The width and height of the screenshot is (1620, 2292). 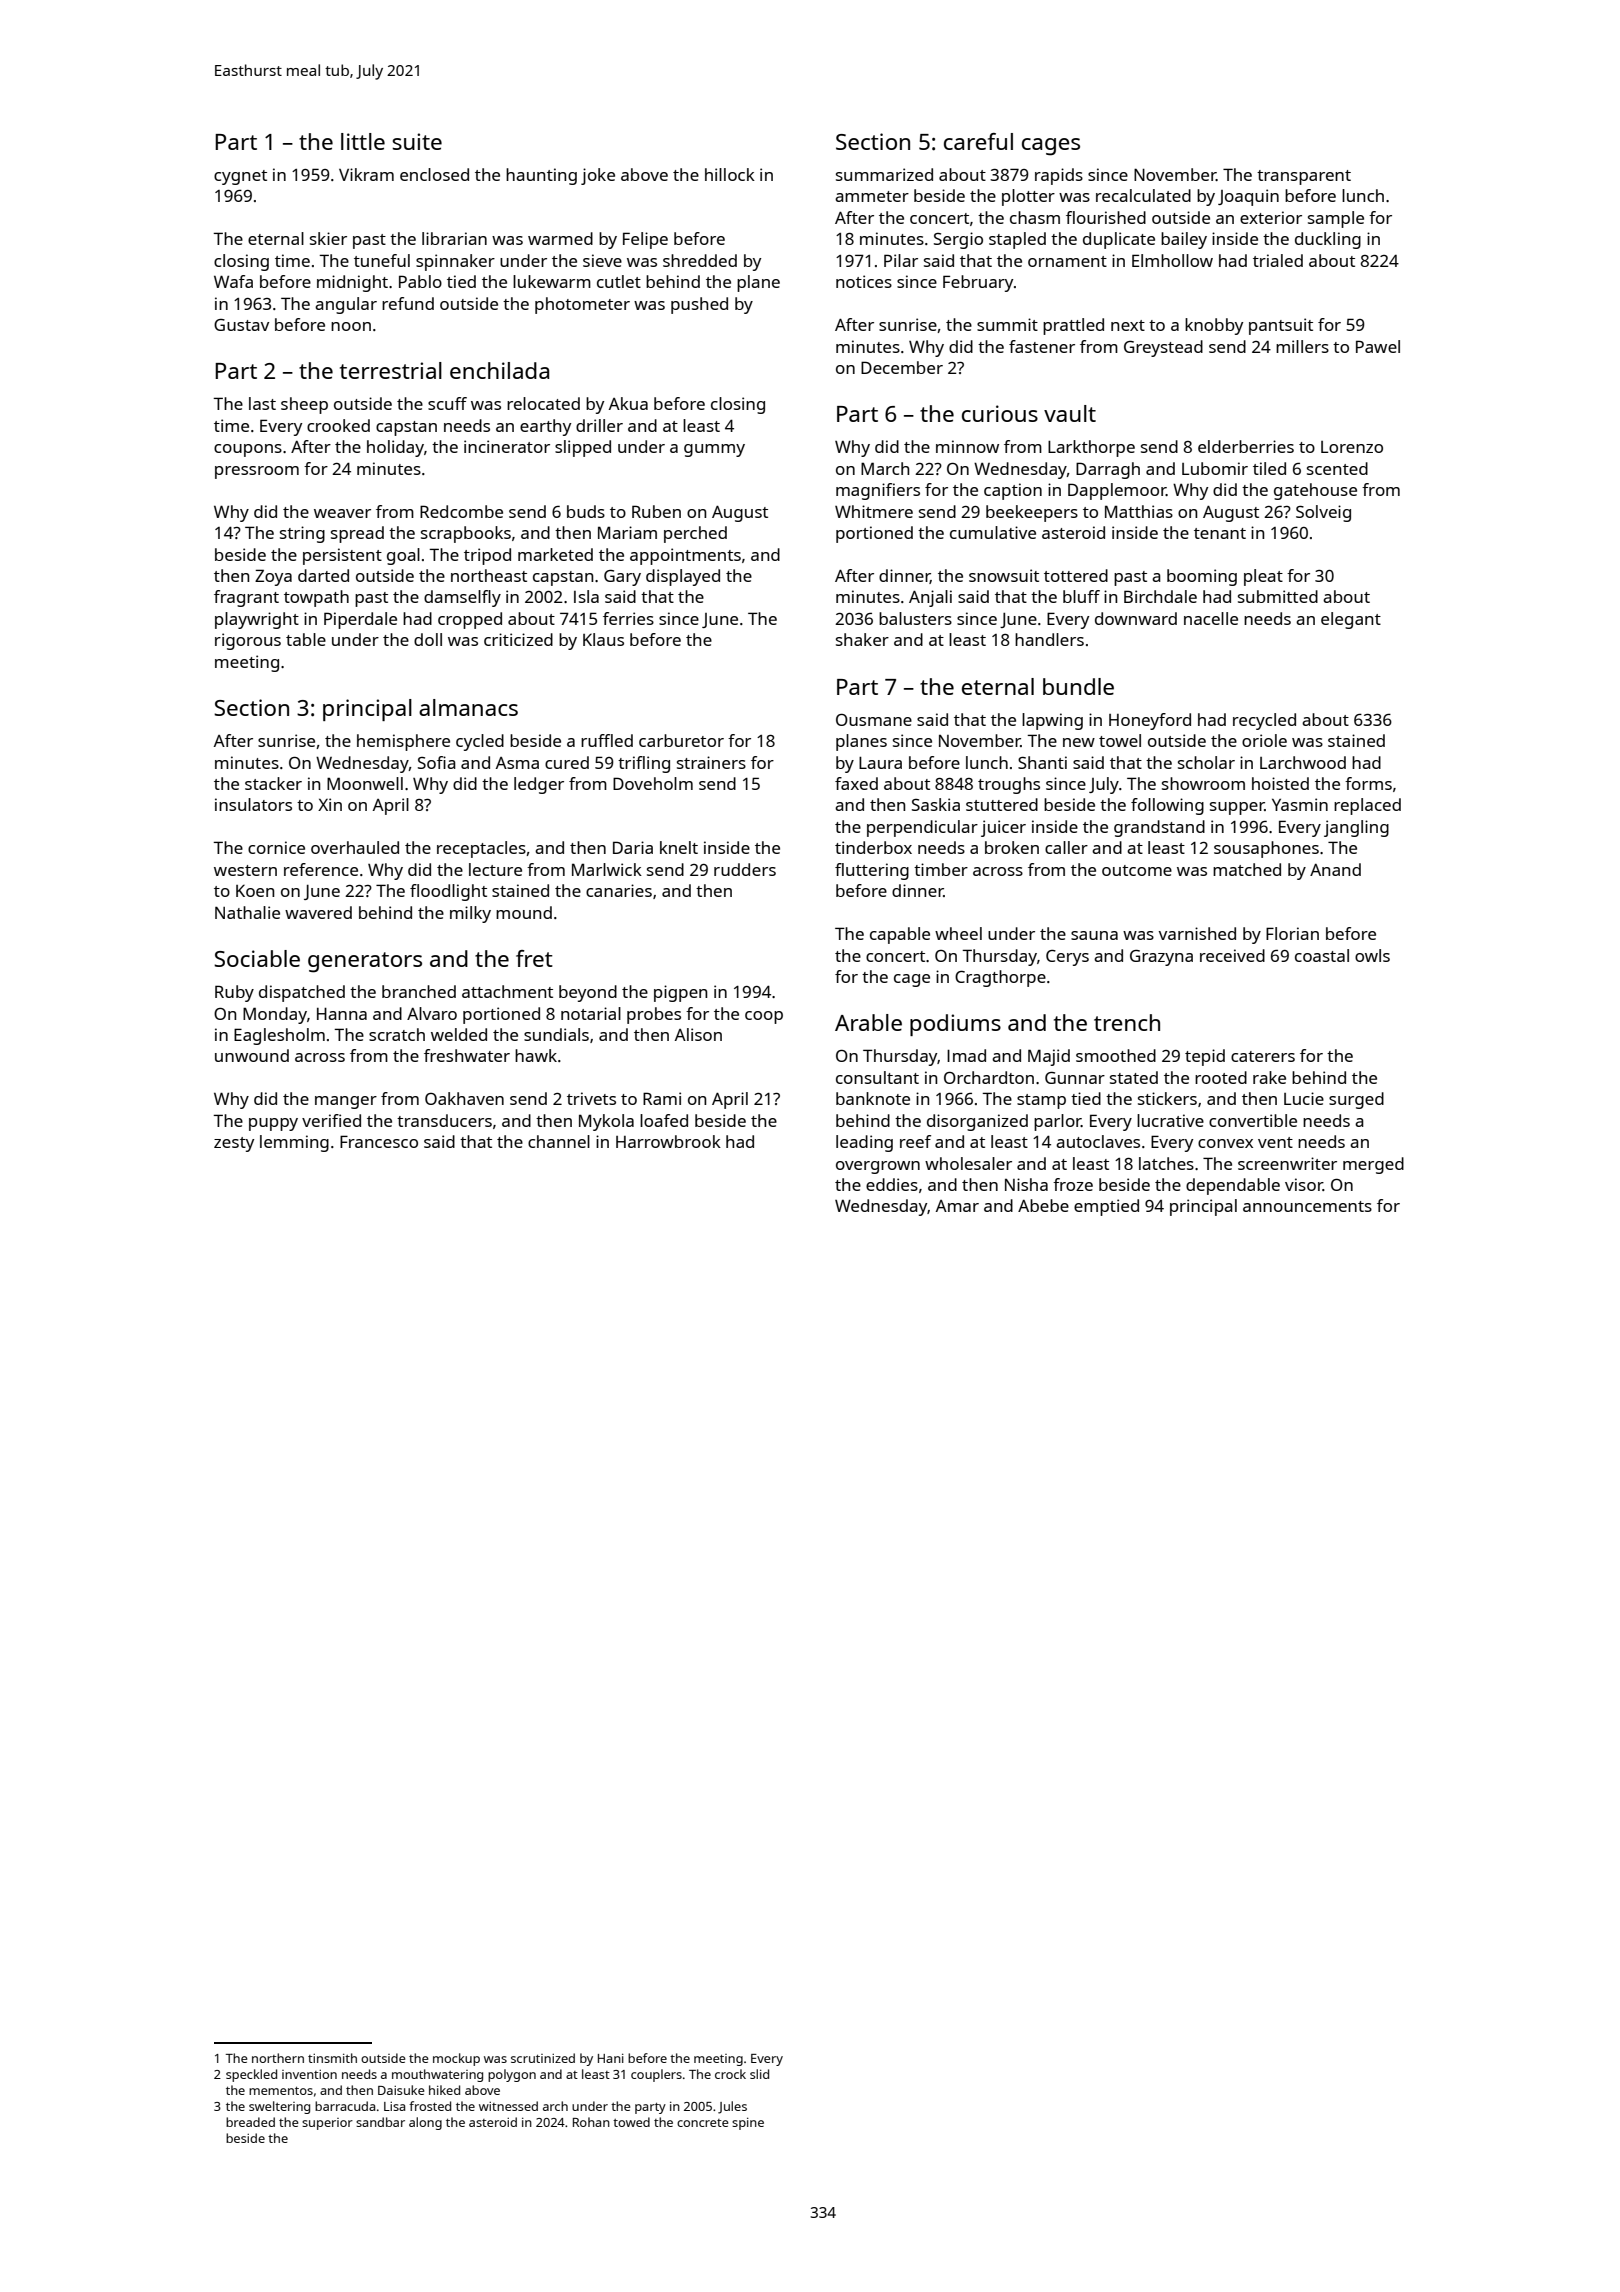 I want to click on zesty, so click(x=234, y=1144).
